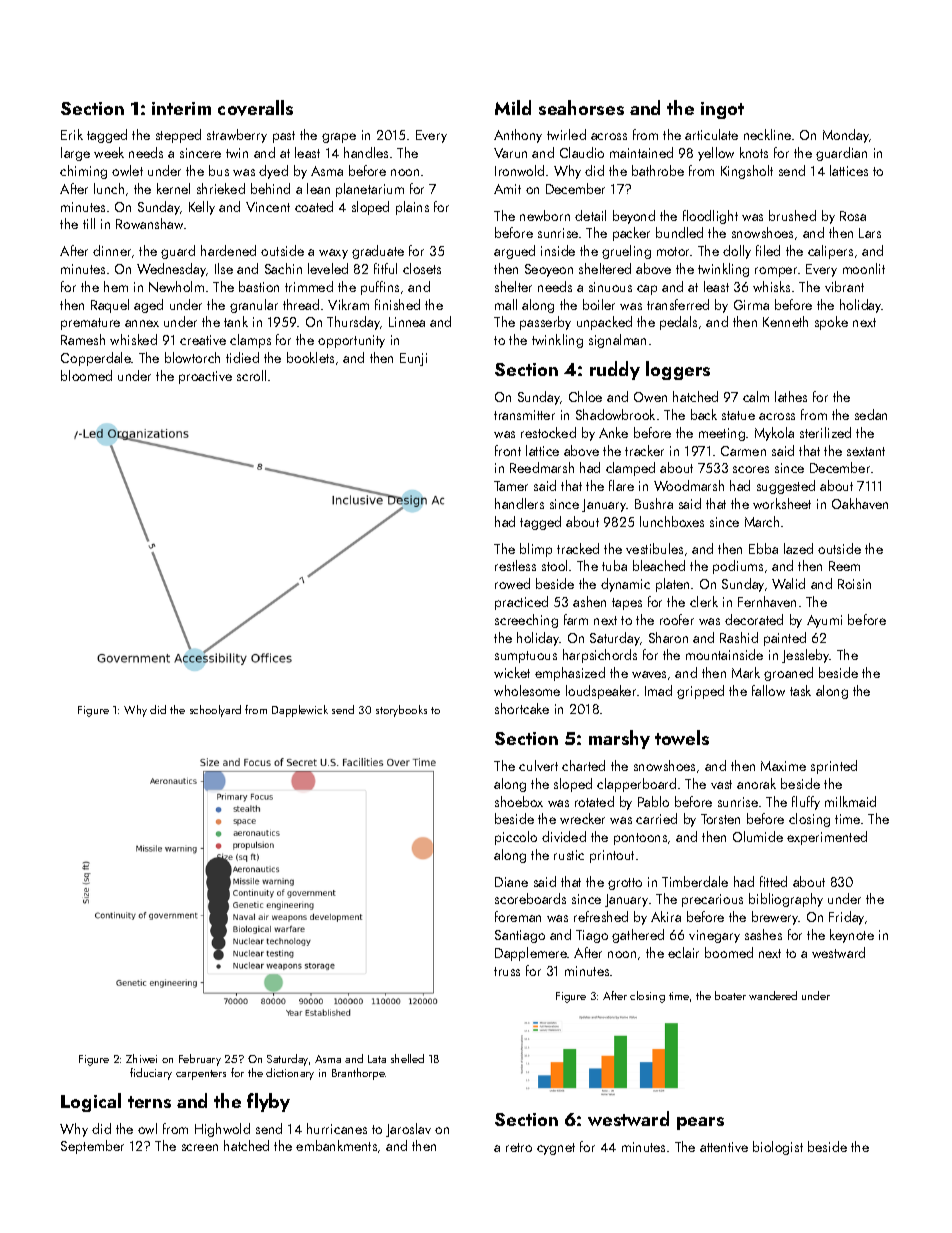 This image has height=1233, width=952. I want to click on proactive, so click(205, 377).
